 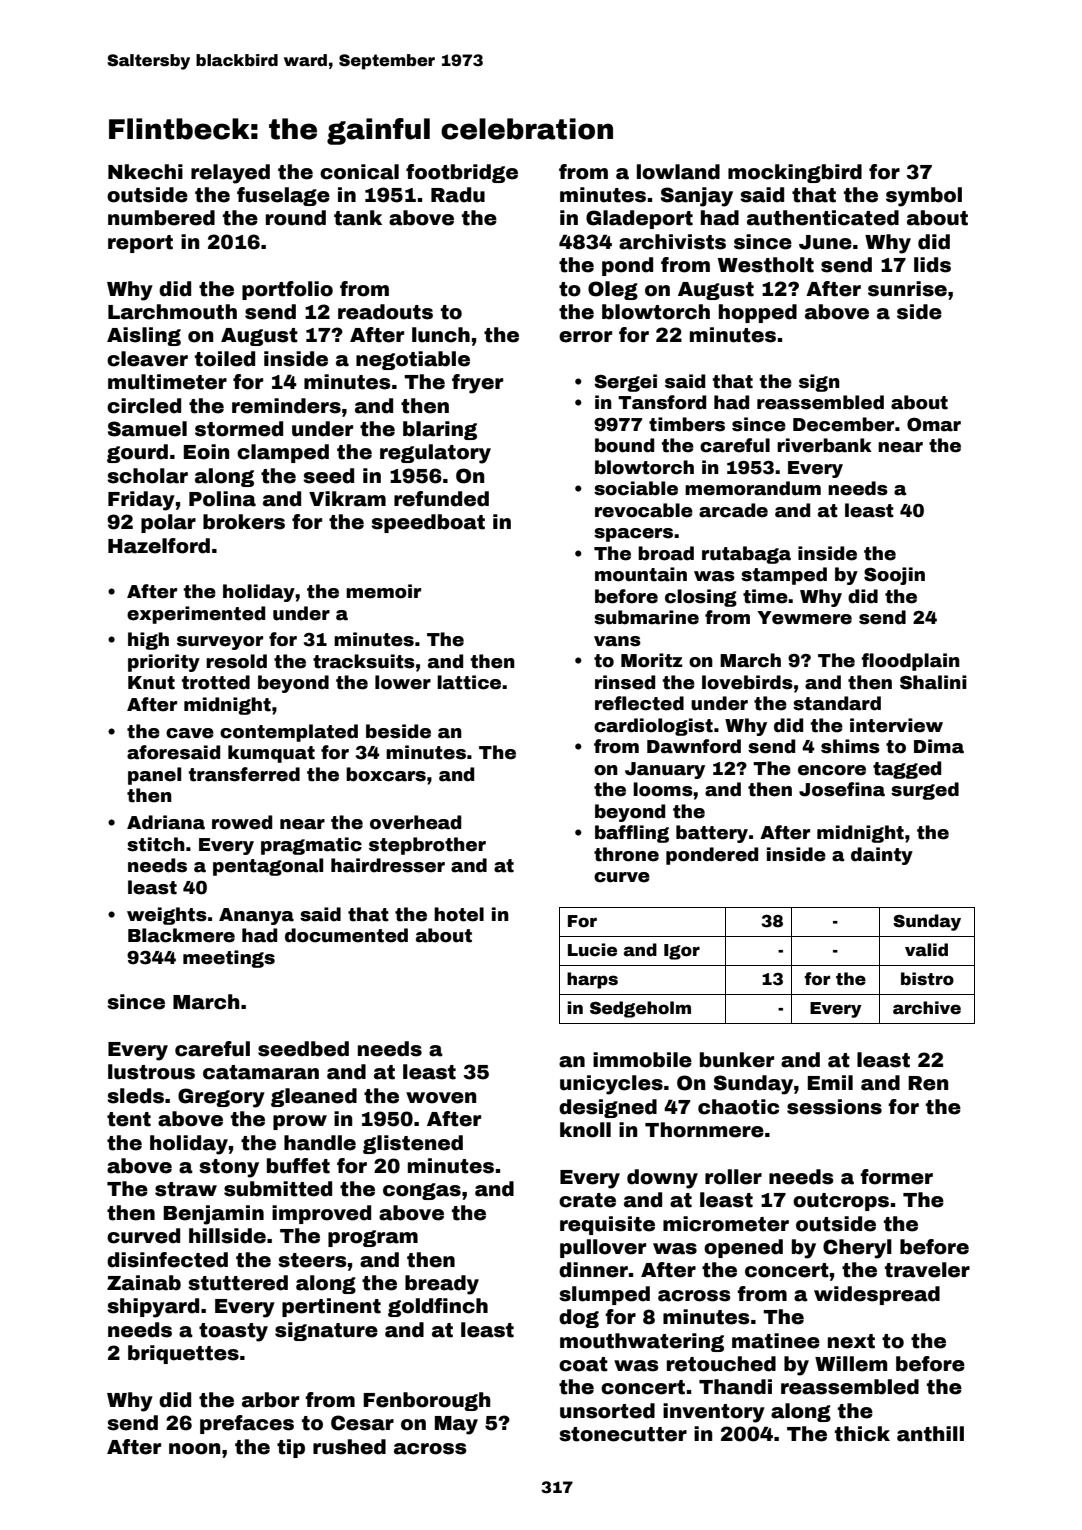 What do you see at coordinates (753, 488) in the document?
I see `memorandum` at bounding box center [753, 488].
